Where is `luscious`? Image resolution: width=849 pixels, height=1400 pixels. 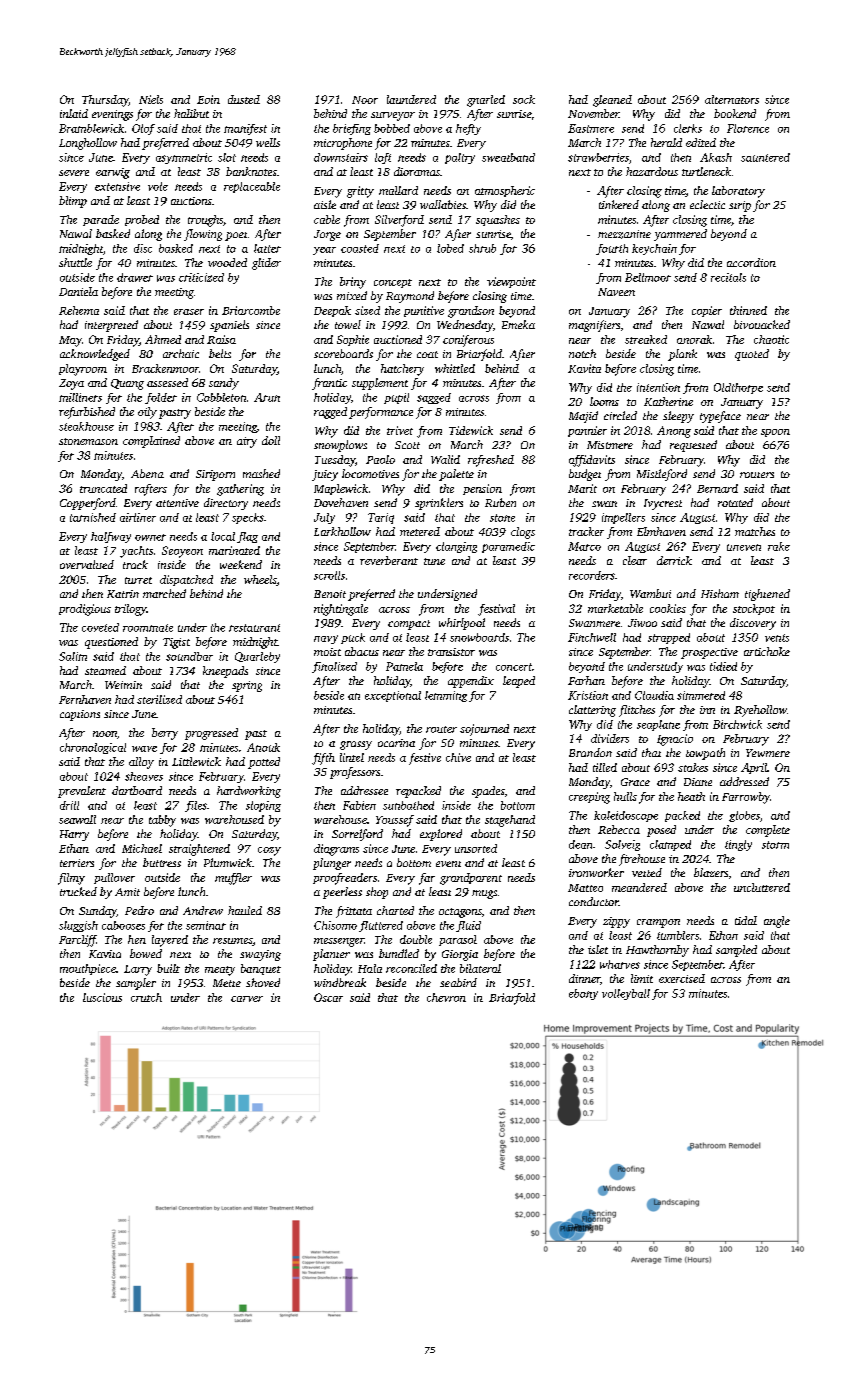 luscious is located at coordinates (102, 997).
